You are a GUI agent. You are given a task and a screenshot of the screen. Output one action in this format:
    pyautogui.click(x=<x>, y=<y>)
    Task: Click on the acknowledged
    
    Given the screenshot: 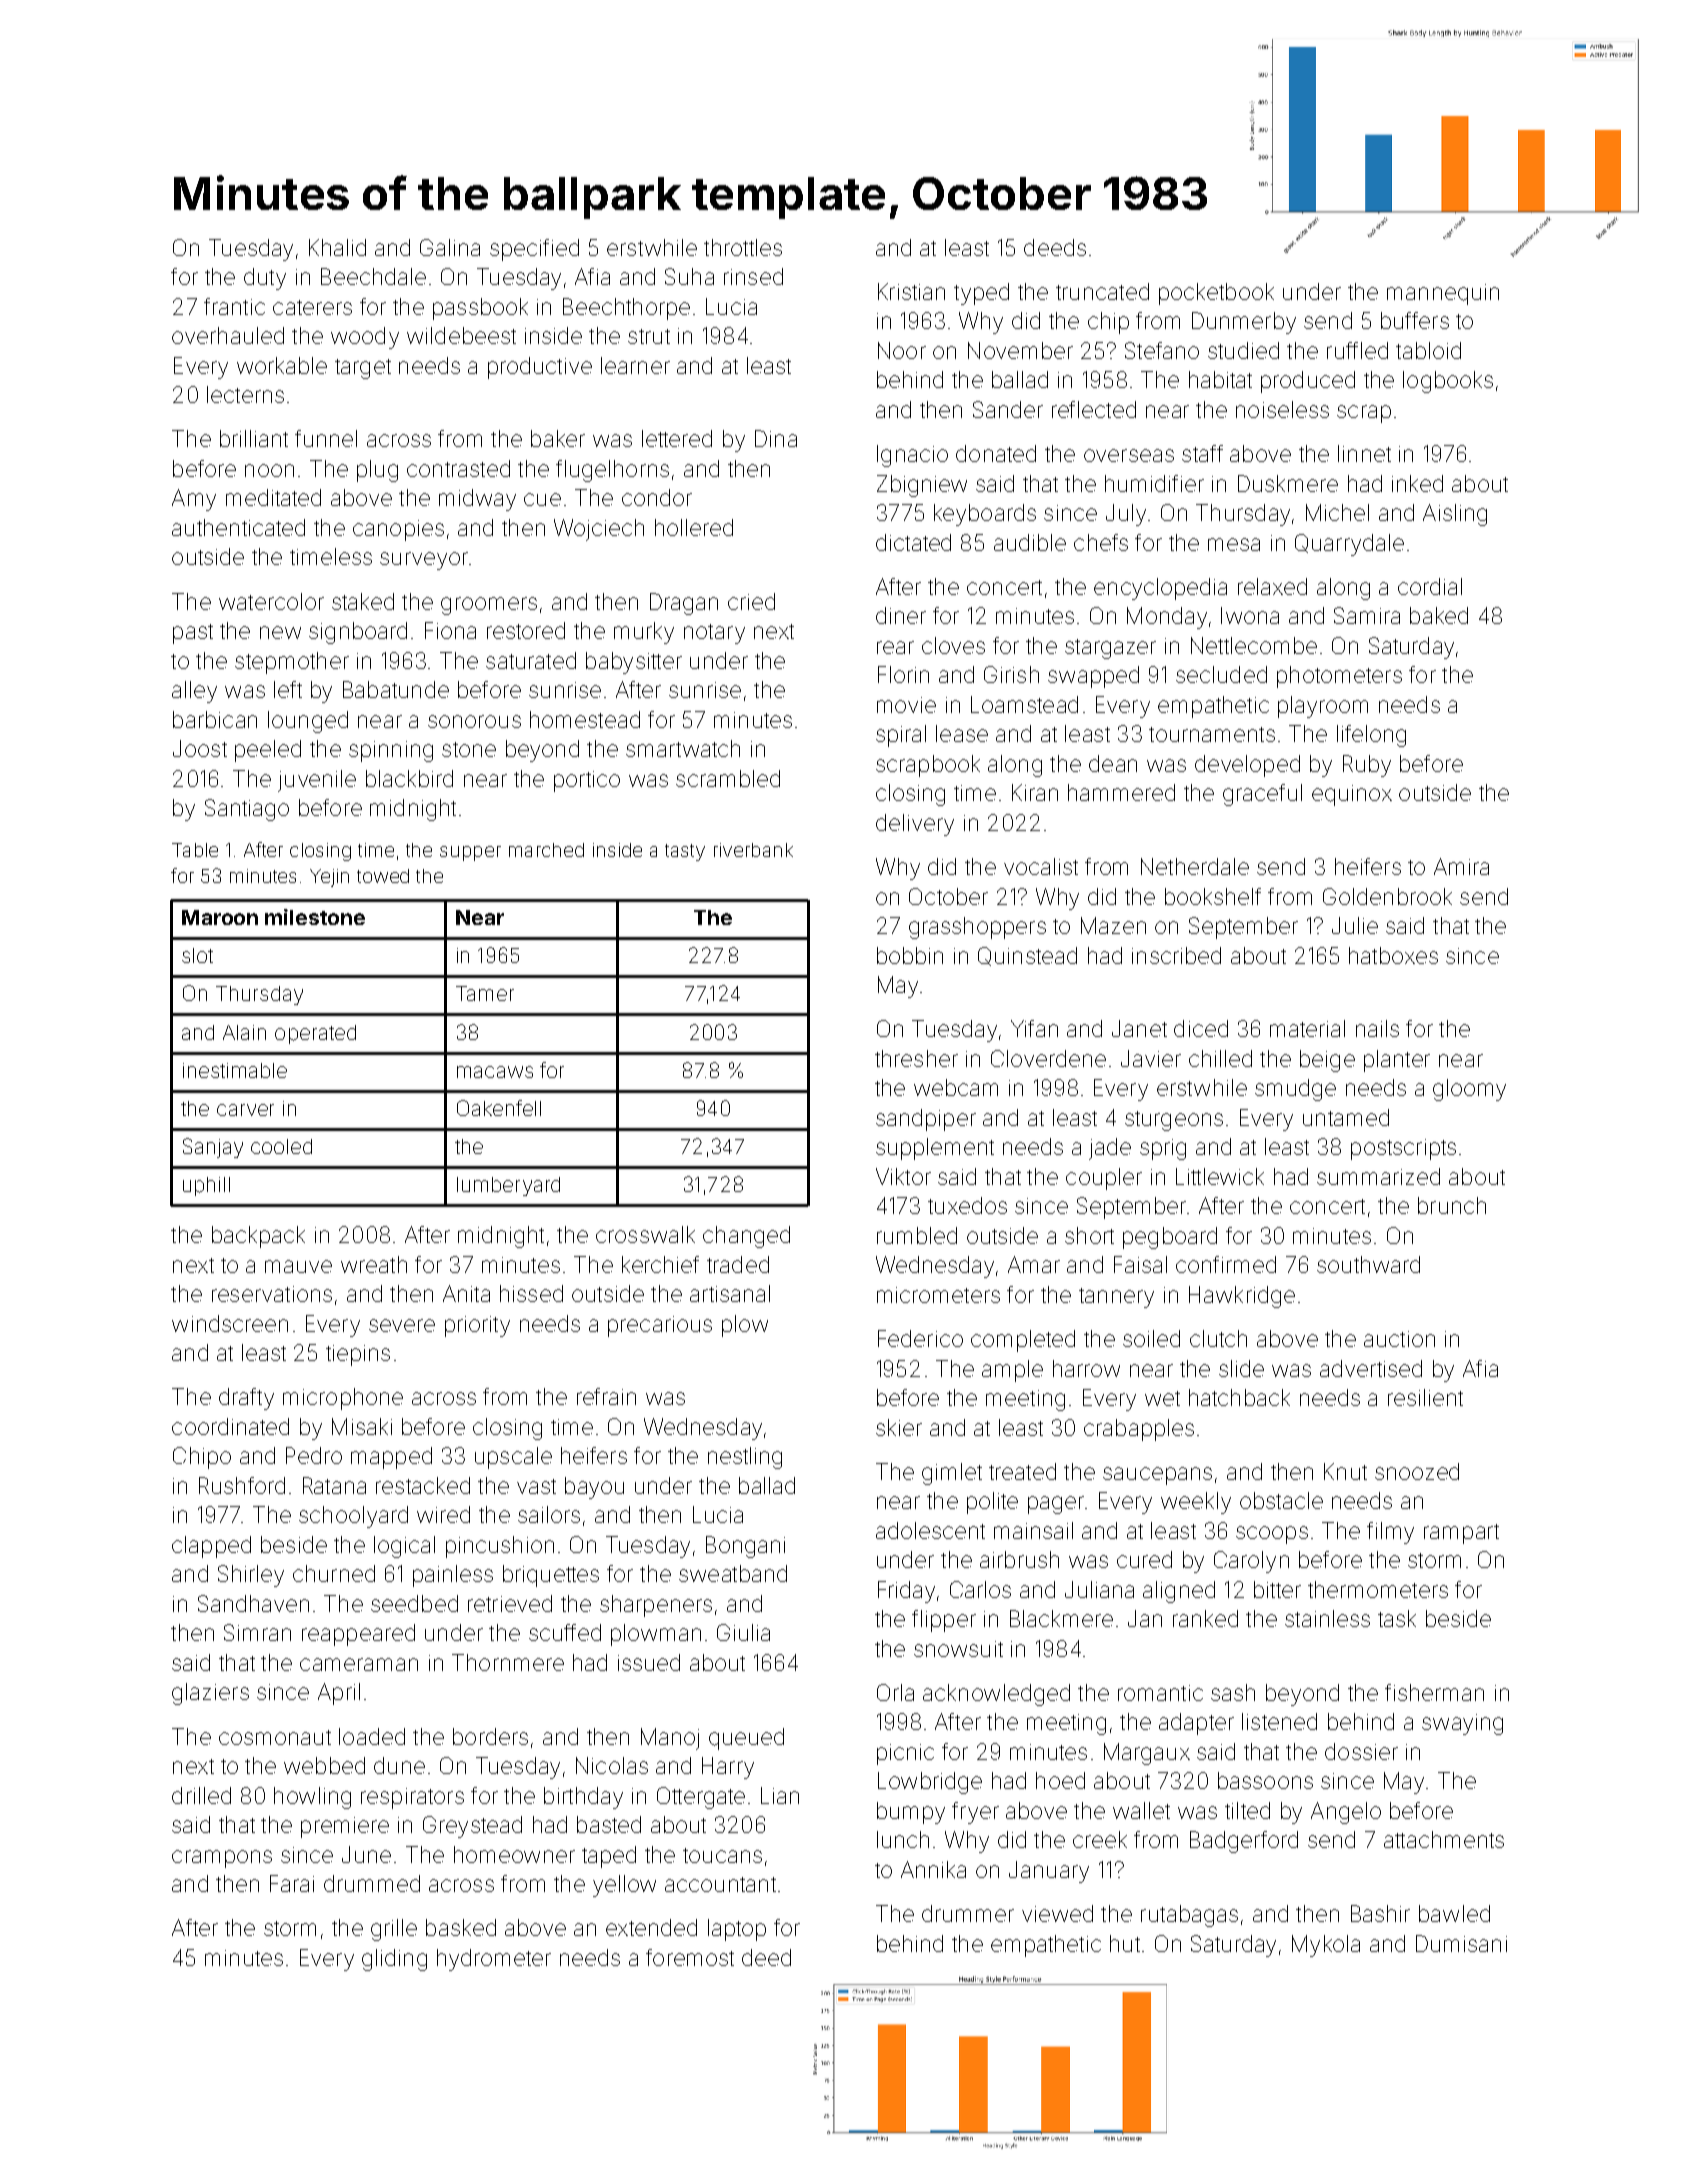 What is the action you would take?
    pyautogui.click(x=996, y=1695)
